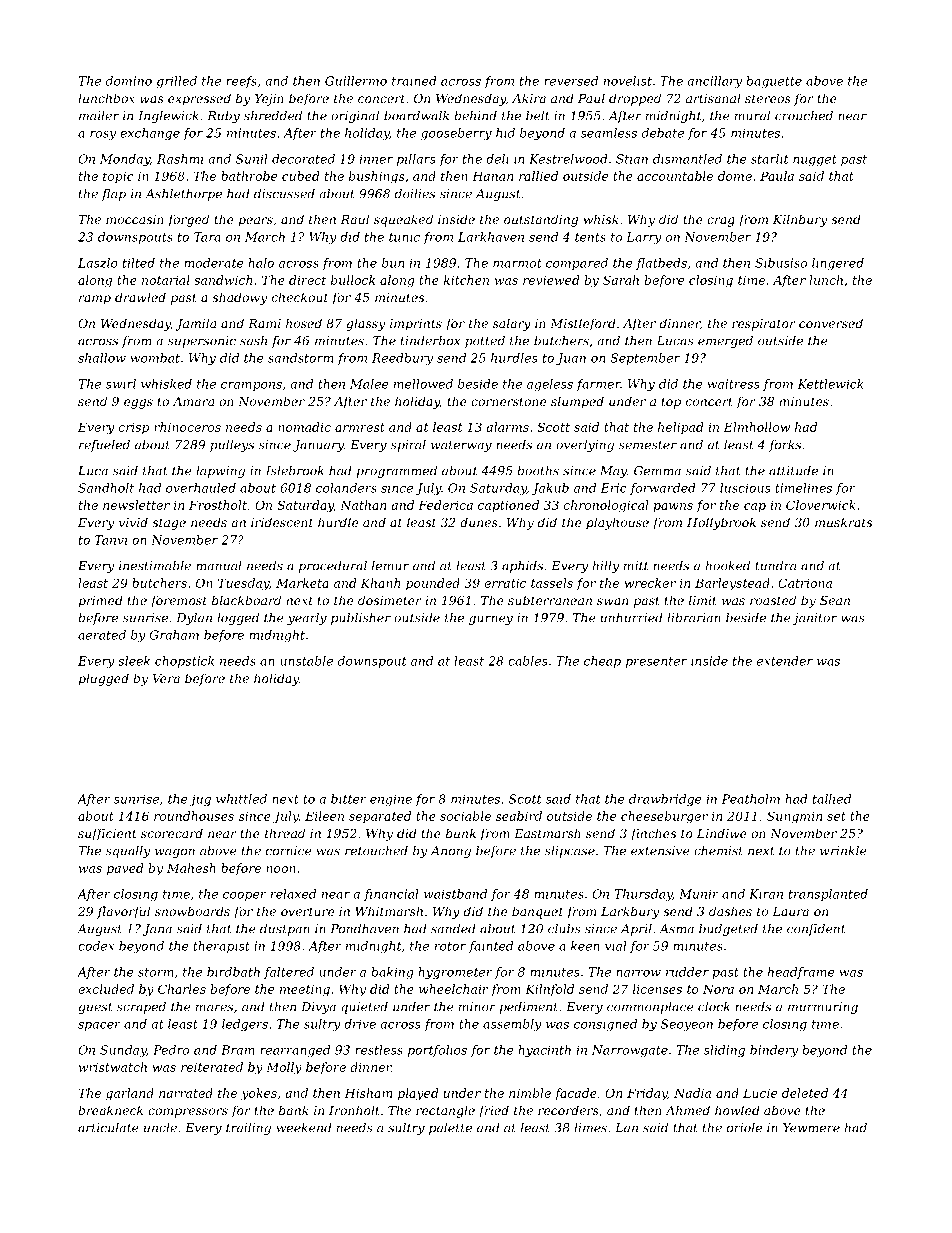 The height and width of the document is (1233, 952). I want to click on accountable, so click(675, 176).
